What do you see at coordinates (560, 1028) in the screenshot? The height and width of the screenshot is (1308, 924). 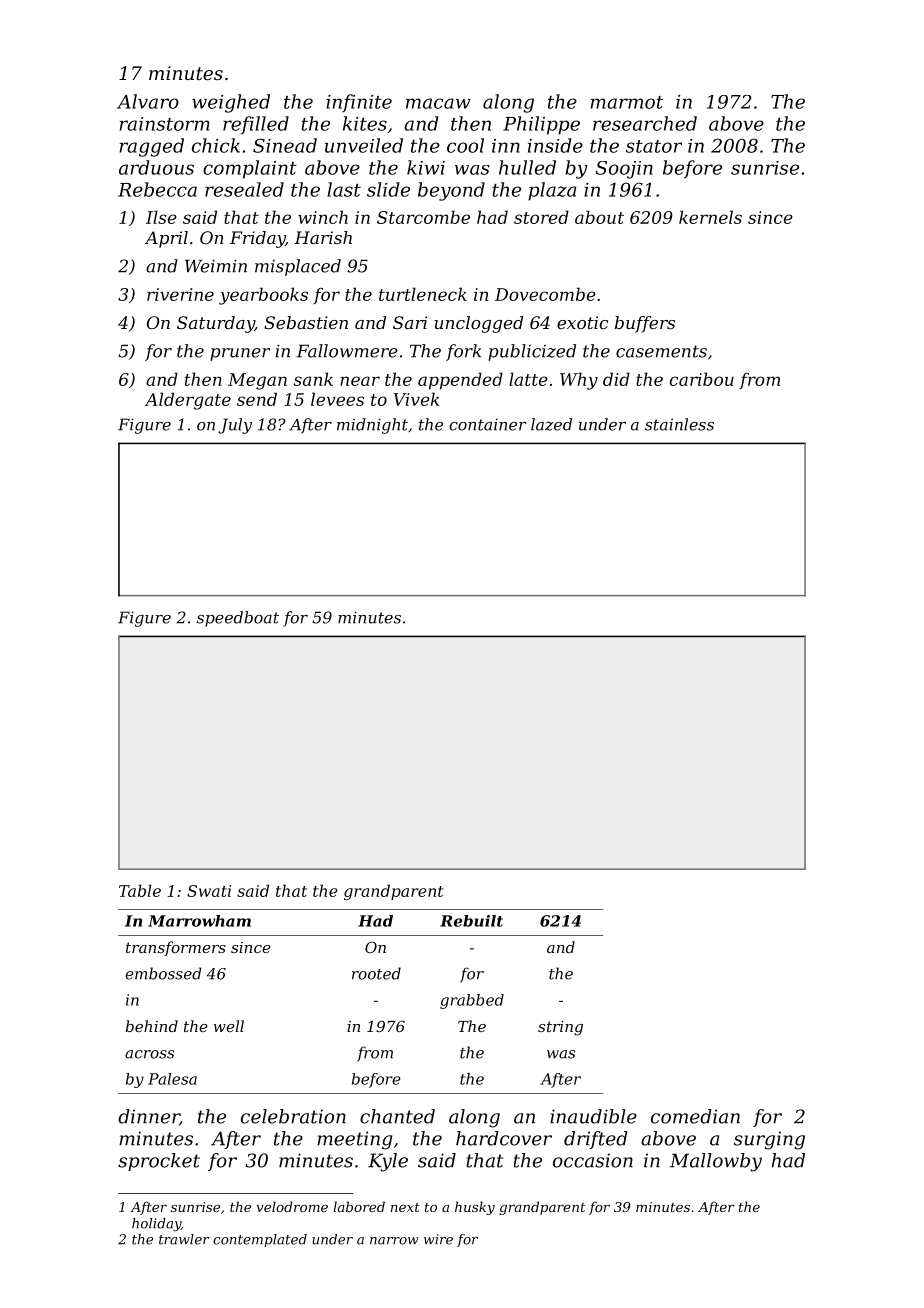 I see `string` at bounding box center [560, 1028].
